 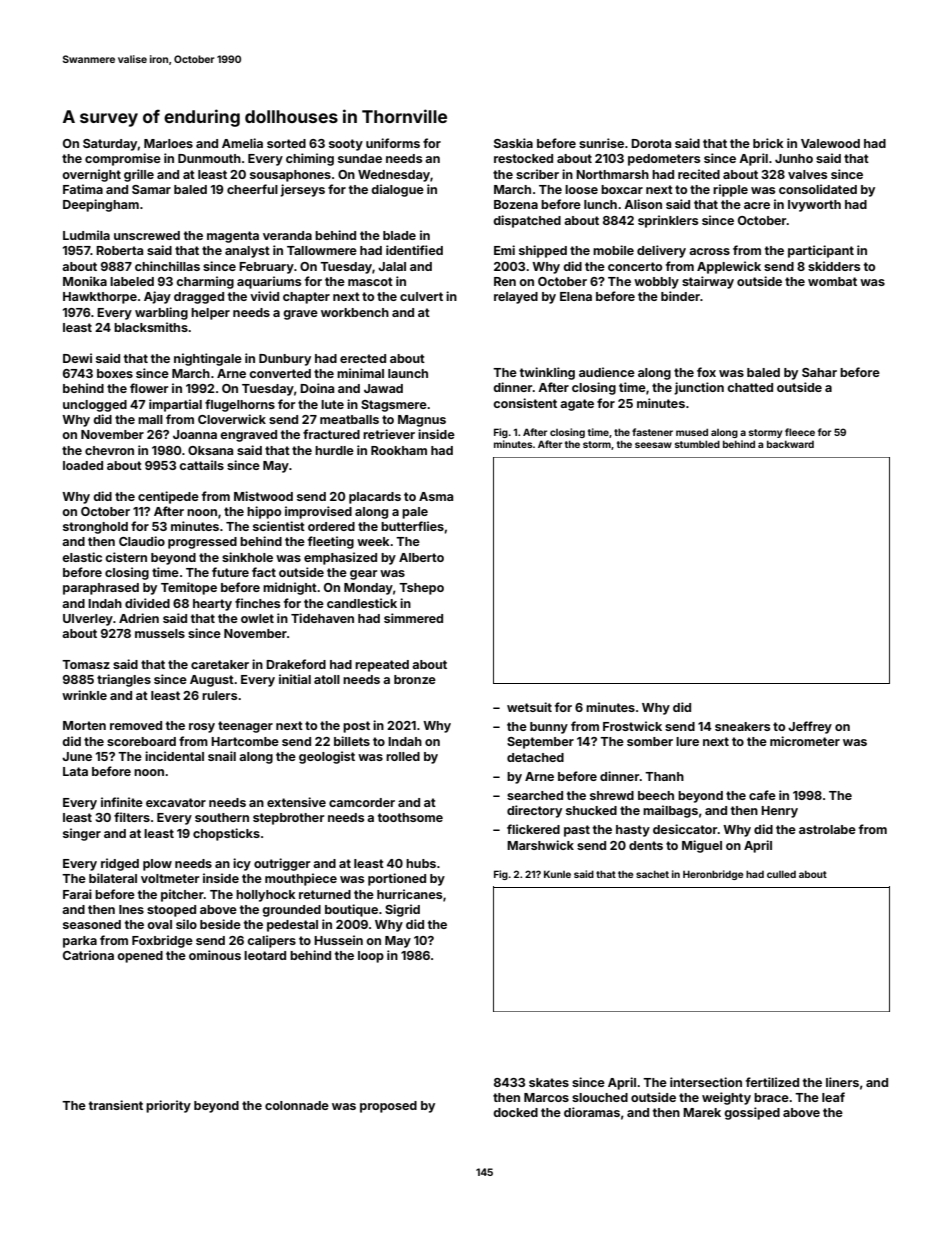 I want to click on wetsuit, so click(x=529, y=707).
